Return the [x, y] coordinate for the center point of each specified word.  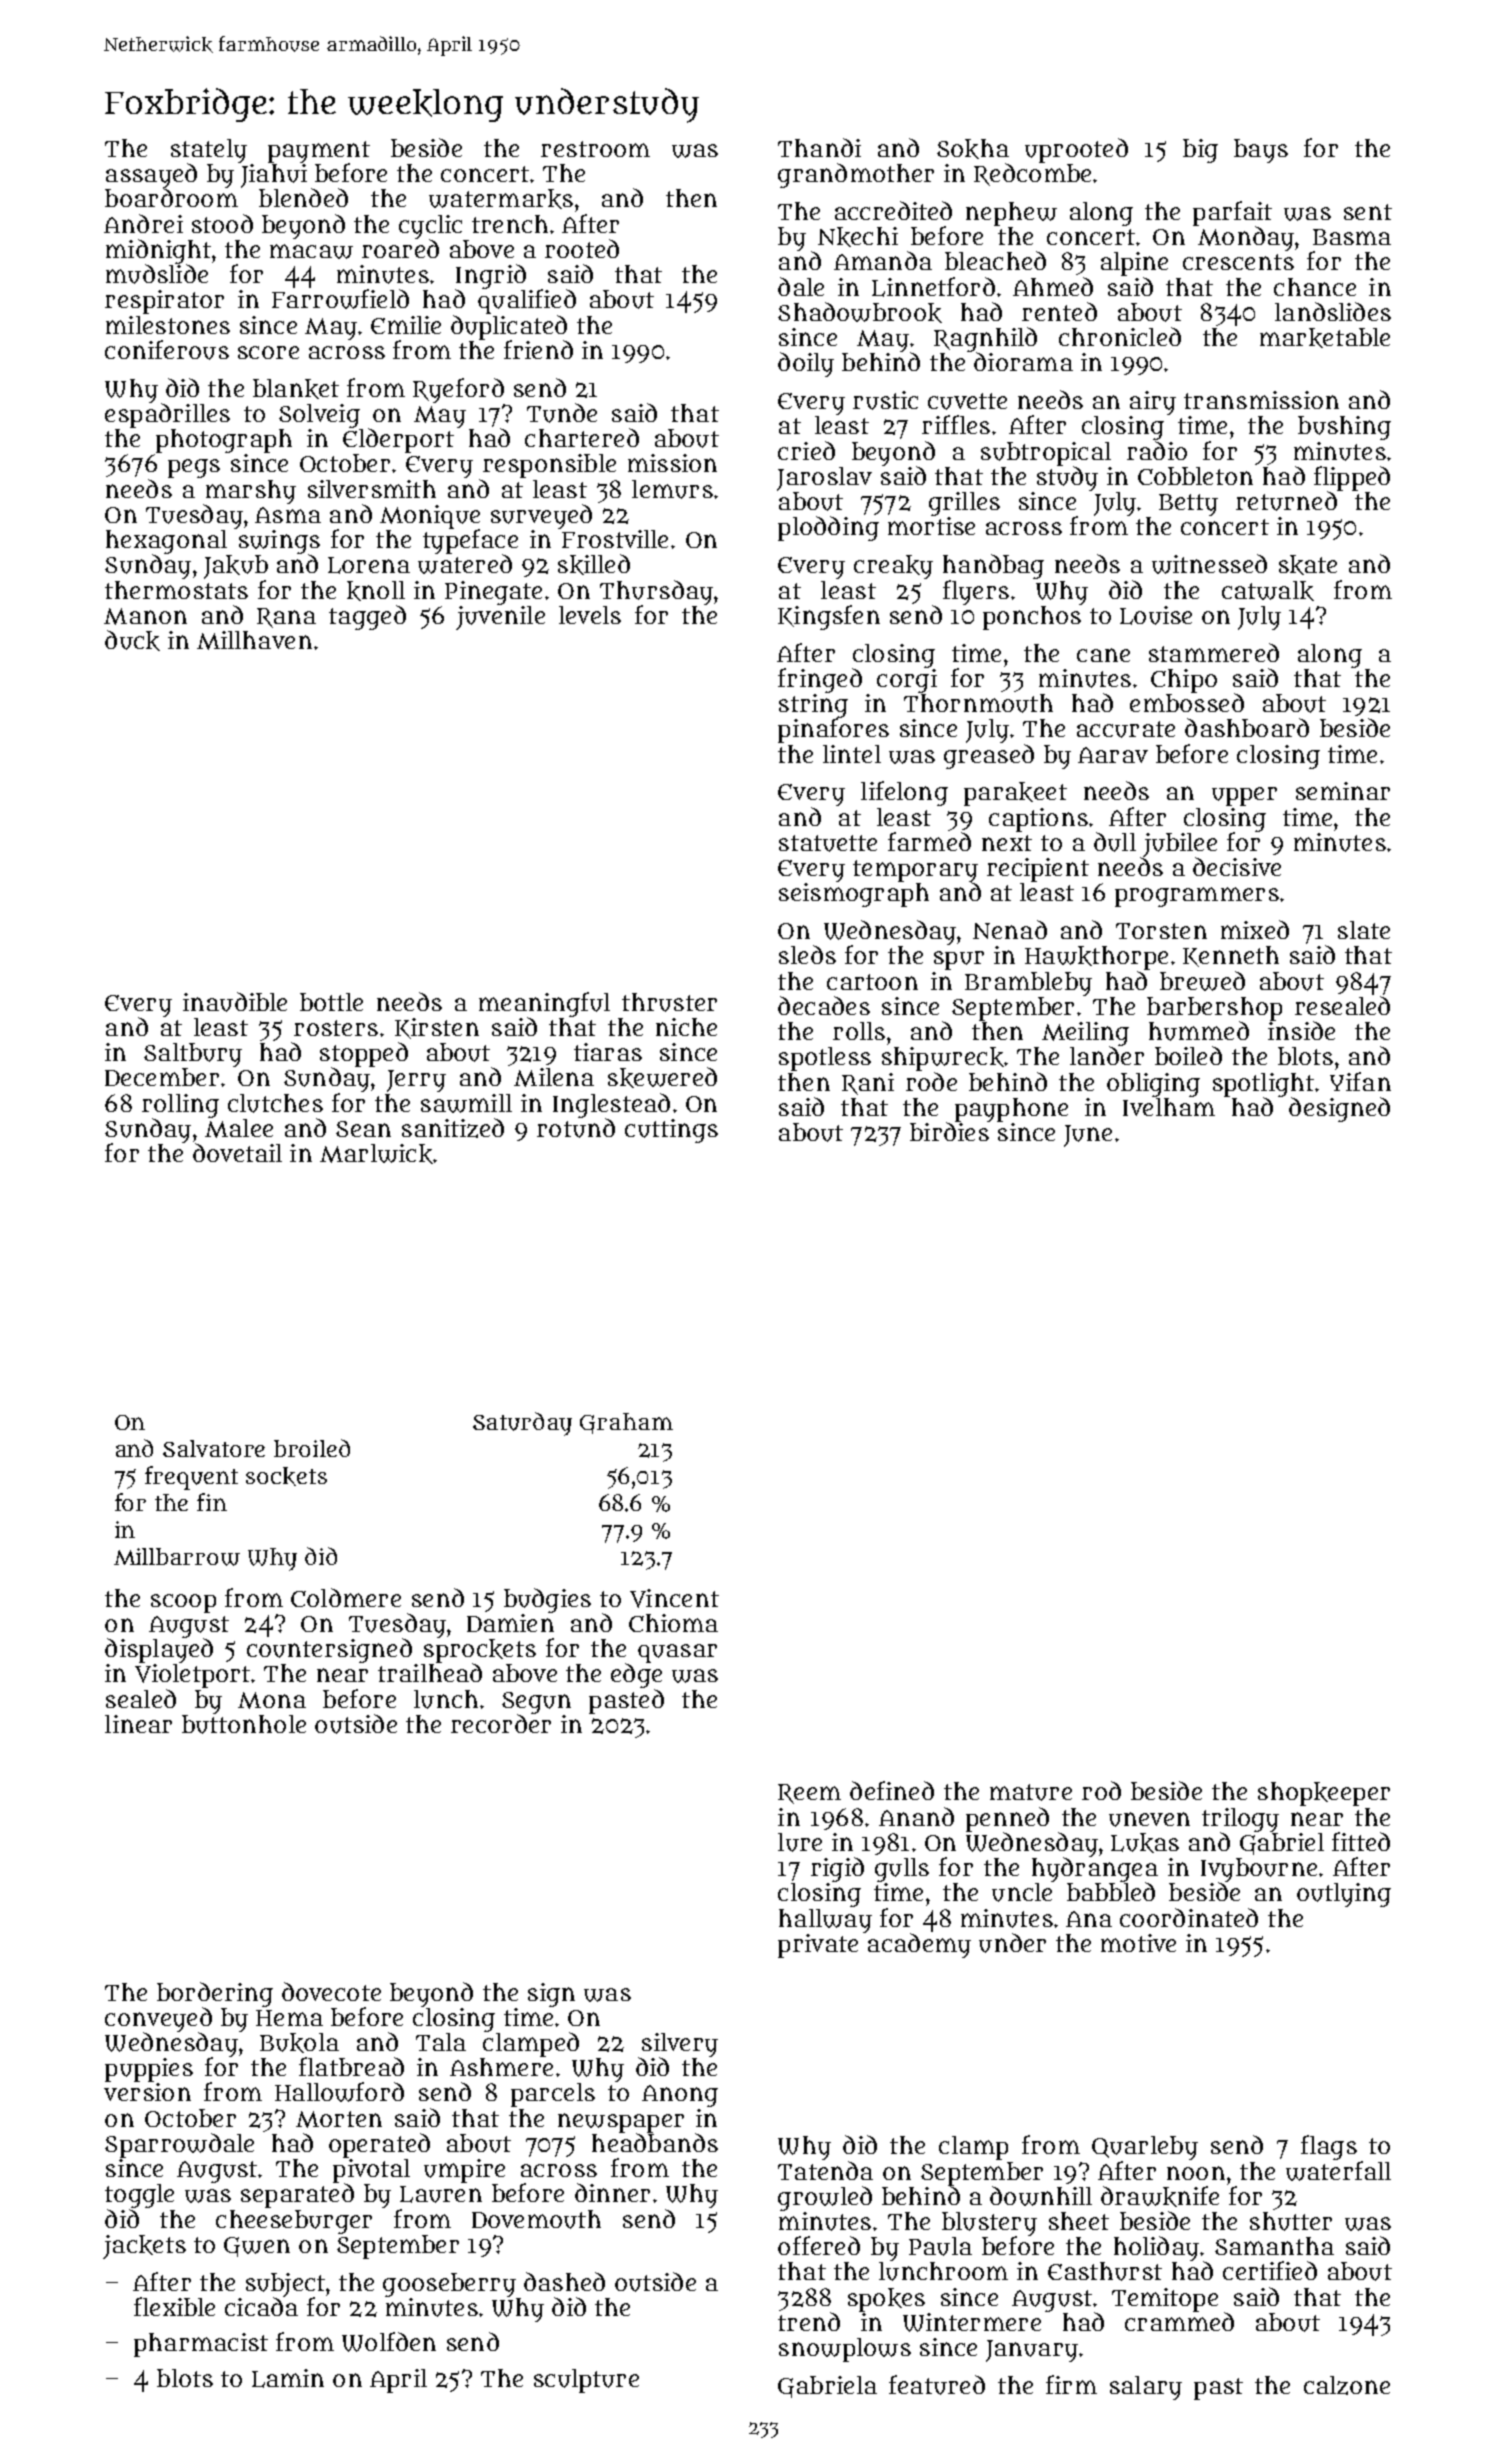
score [268, 352]
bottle [331, 1002]
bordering [215, 1994]
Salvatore [214, 1448]
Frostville [615, 539]
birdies [949, 1131]
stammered [1214, 652]
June [1088, 1136]
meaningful [544, 1004]
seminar [1343, 791]
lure [800, 1842]
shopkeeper [1324, 1794]
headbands [655, 2142]
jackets [144, 2247]
